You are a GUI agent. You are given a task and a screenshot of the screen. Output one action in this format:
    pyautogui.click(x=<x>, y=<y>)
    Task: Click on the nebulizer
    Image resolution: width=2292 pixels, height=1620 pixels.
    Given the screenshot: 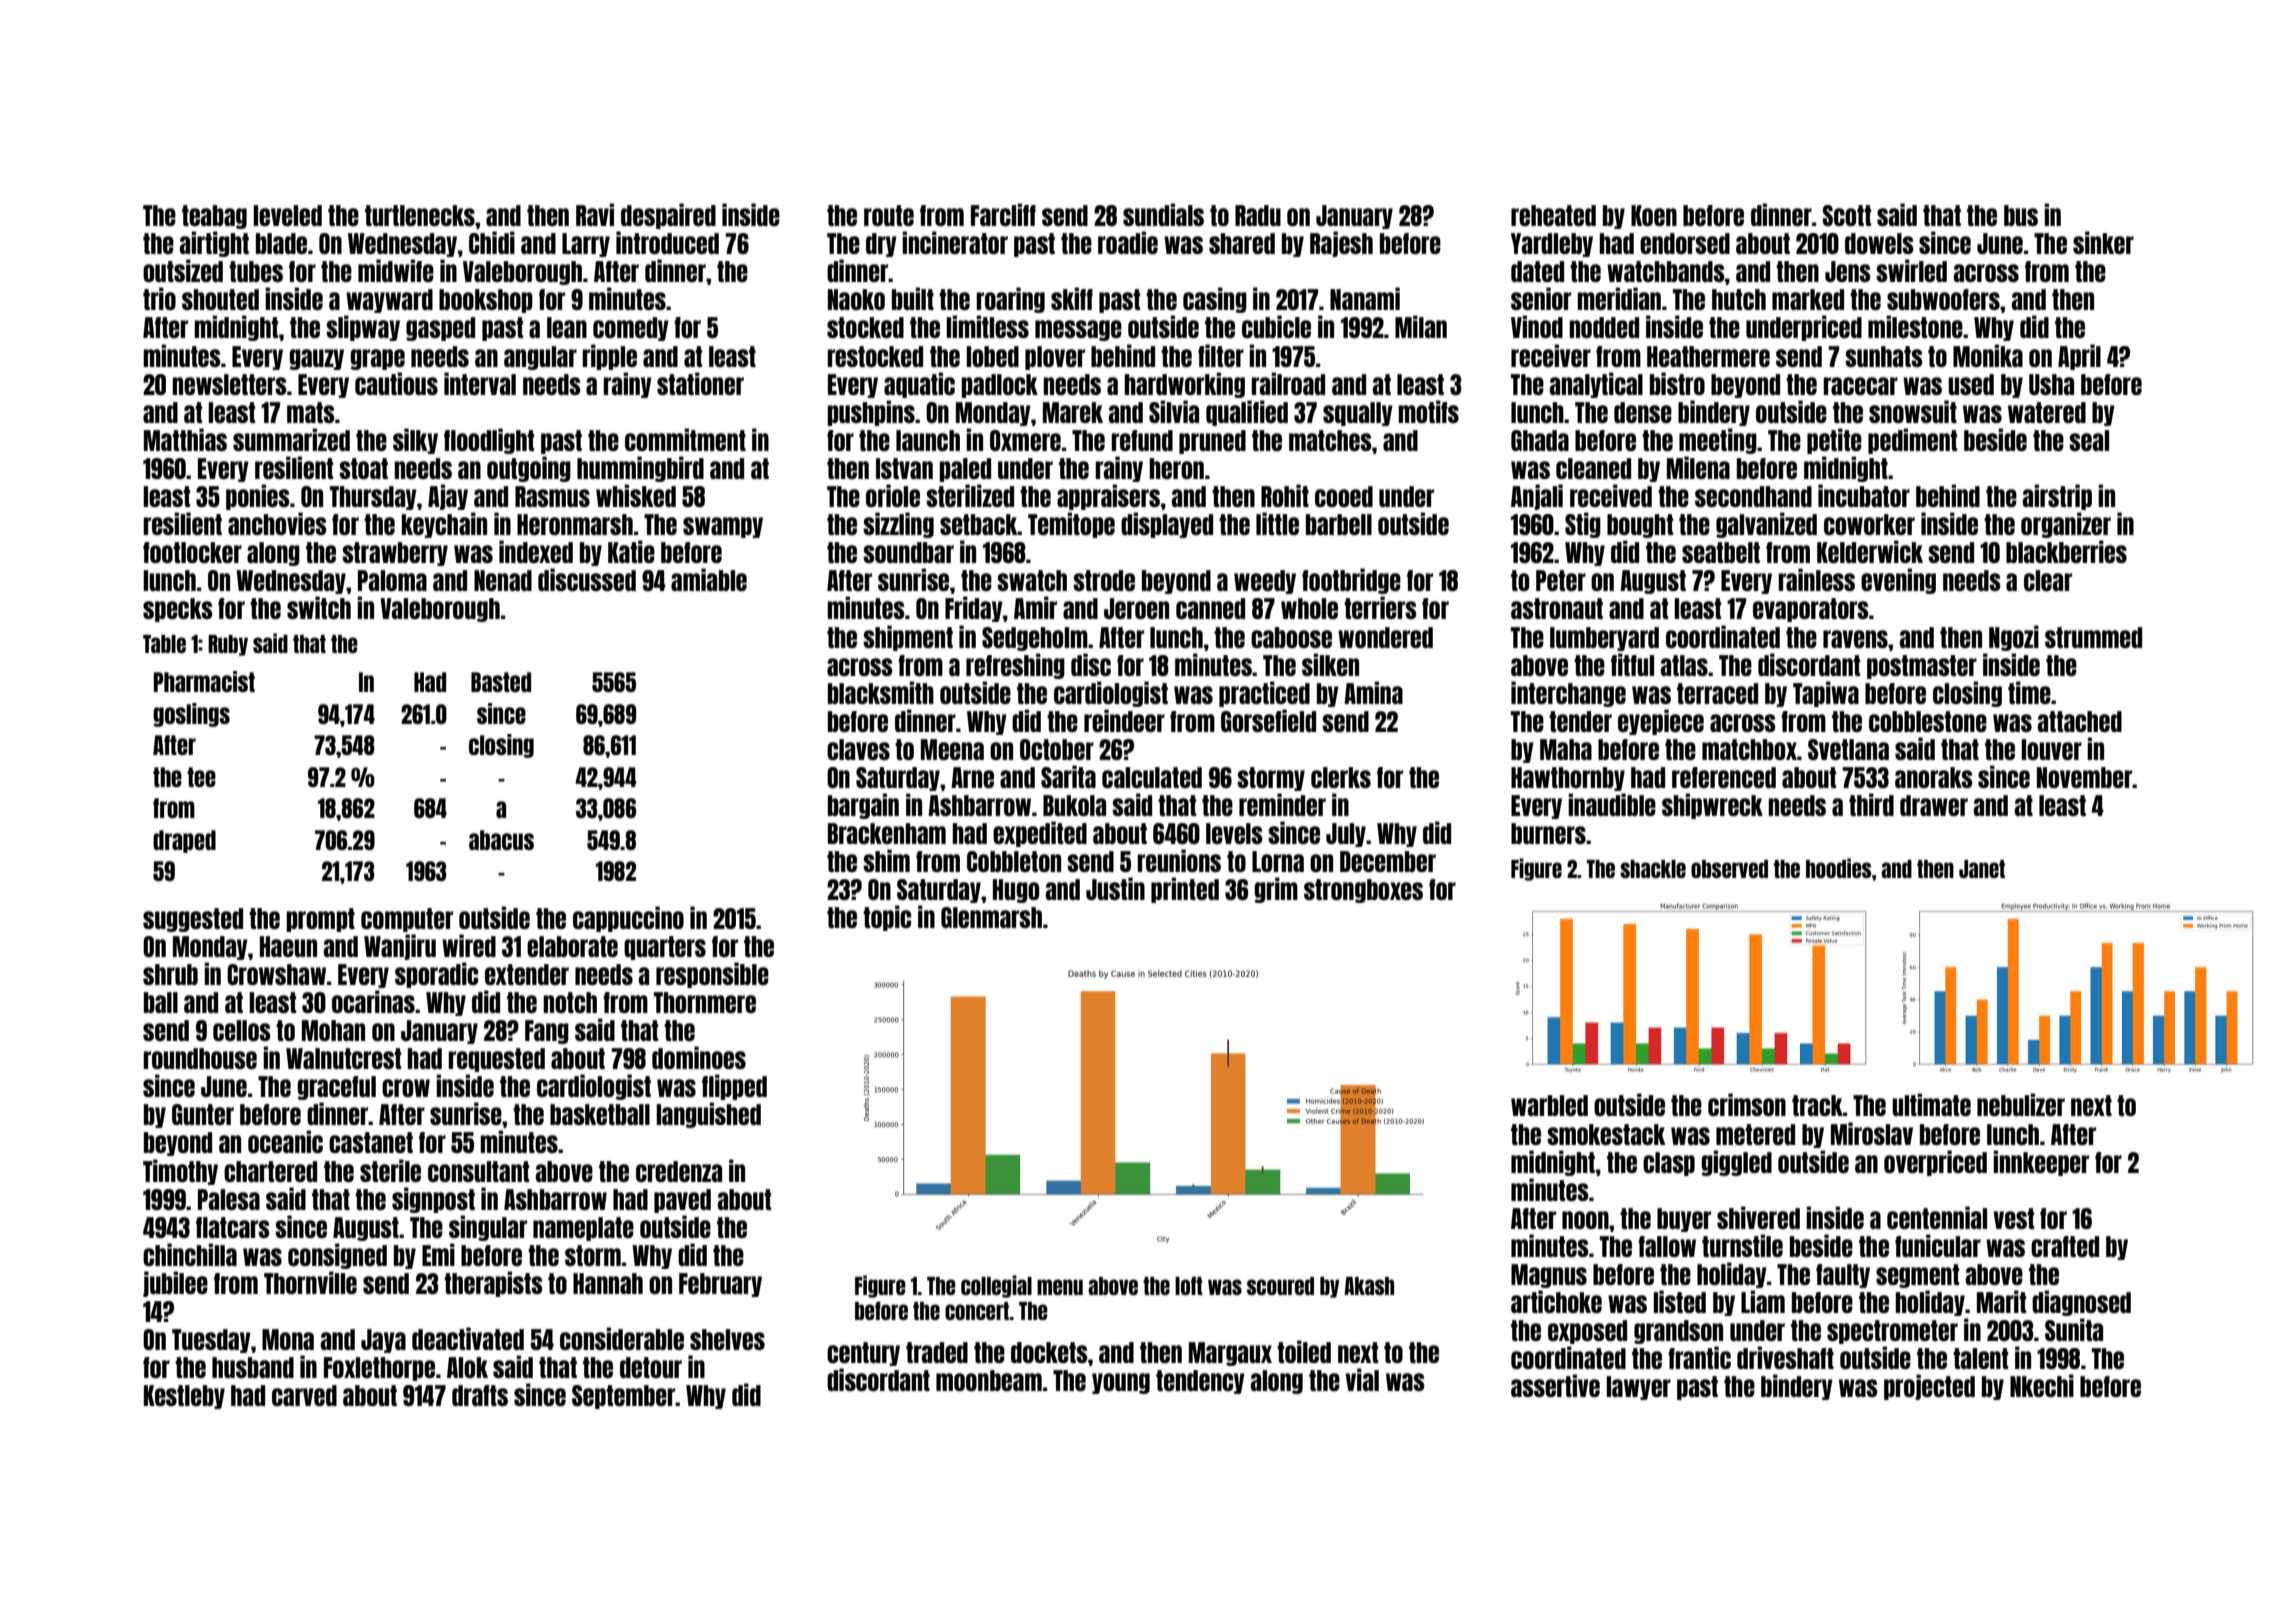 What is the action you would take?
    pyautogui.click(x=2021, y=1104)
